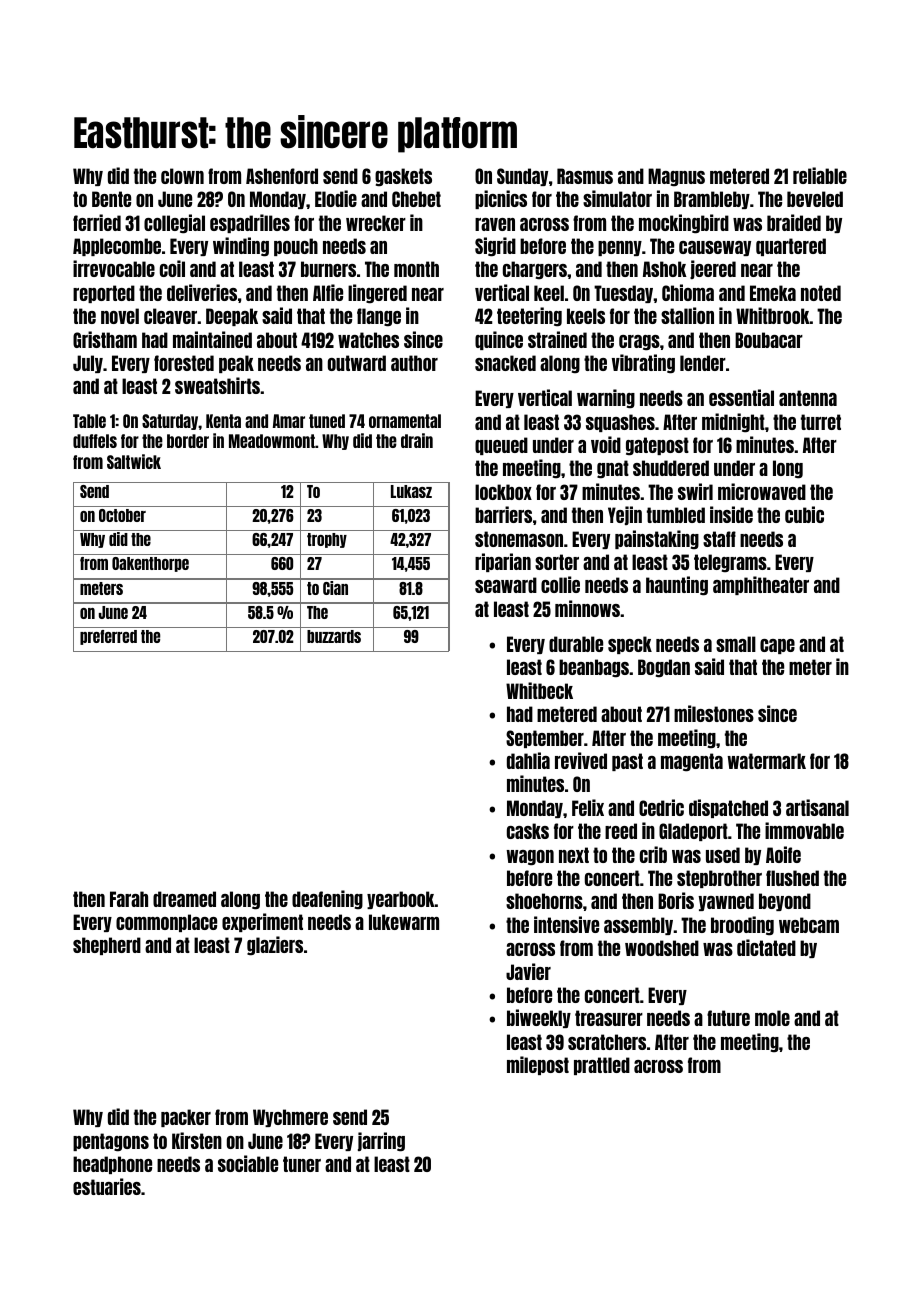  What do you see at coordinates (182, 176) in the document?
I see `clown` at bounding box center [182, 176].
